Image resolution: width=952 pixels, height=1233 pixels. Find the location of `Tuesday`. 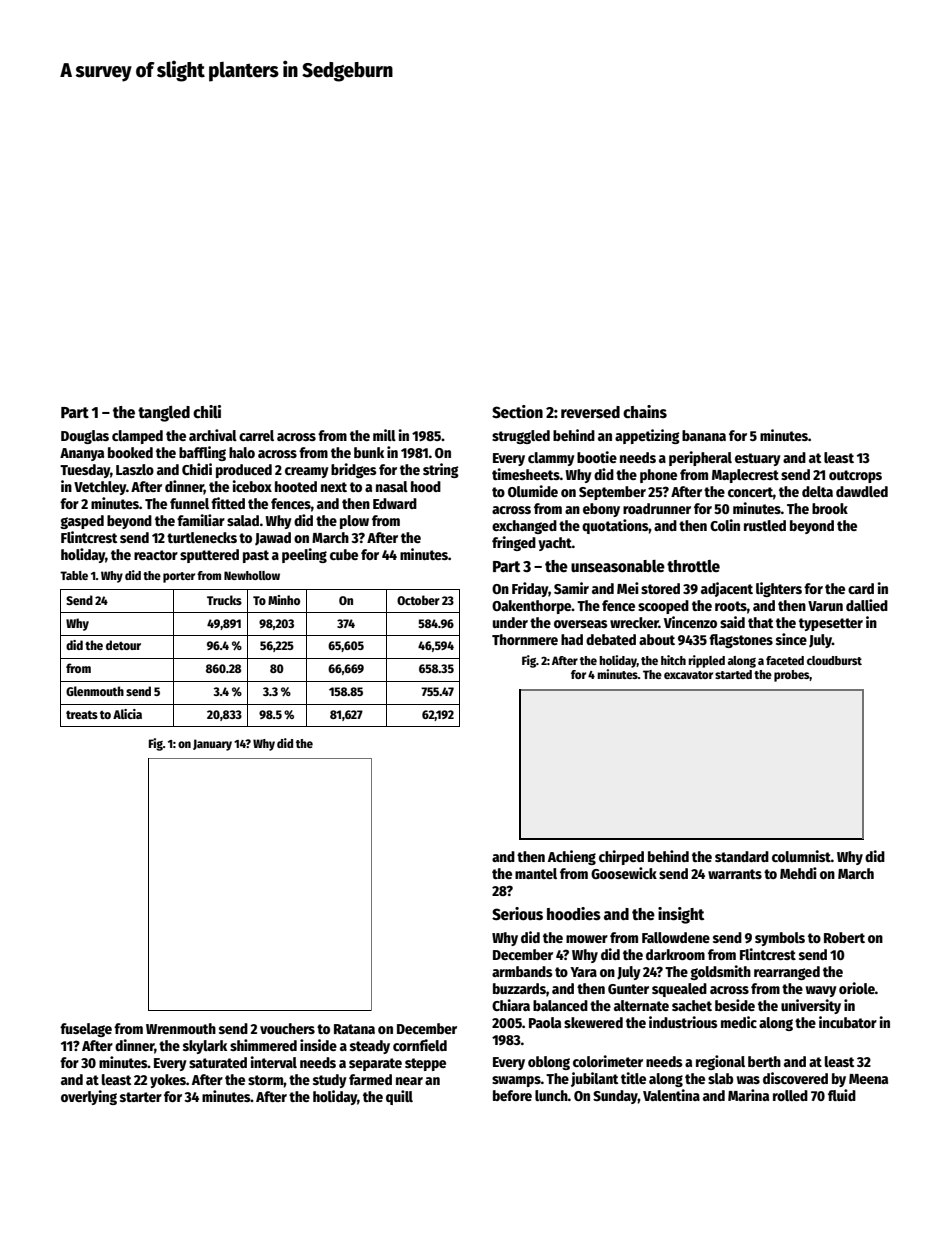

Tuesday is located at coordinates (85, 471).
